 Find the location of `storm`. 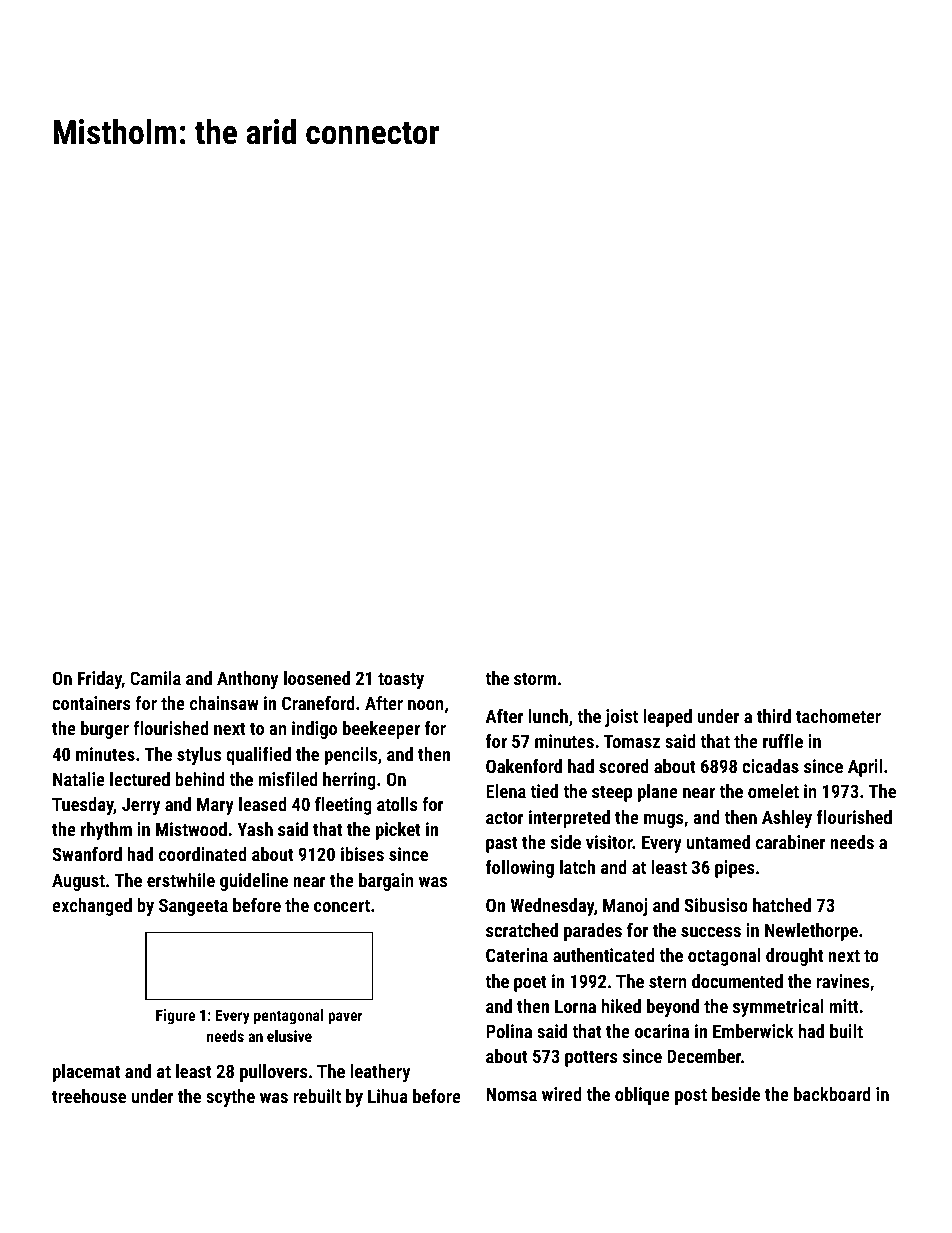

storm is located at coordinates (535, 678).
